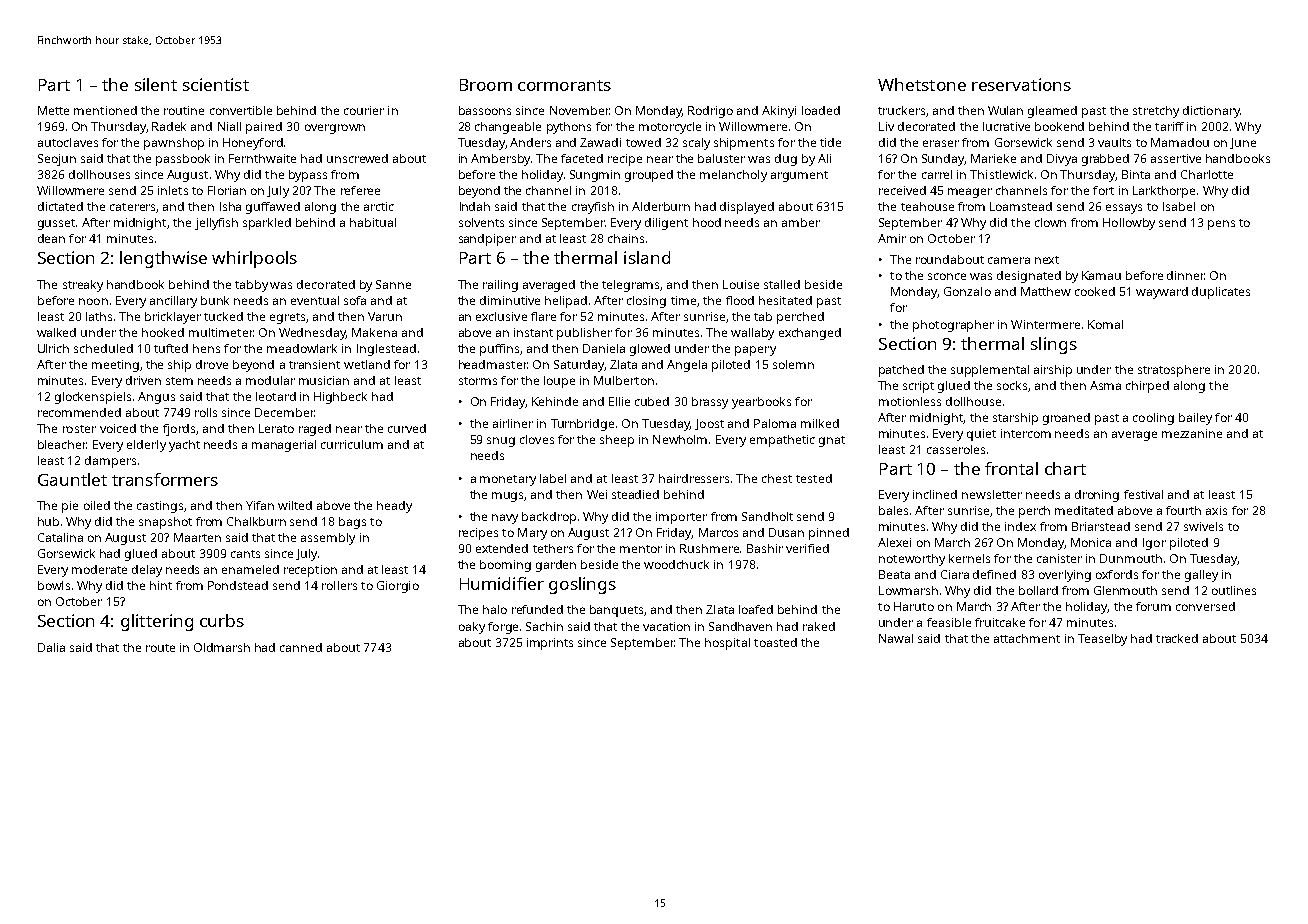  What do you see at coordinates (1021, 84) in the screenshot?
I see `reservations` at bounding box center [1021, 84].
